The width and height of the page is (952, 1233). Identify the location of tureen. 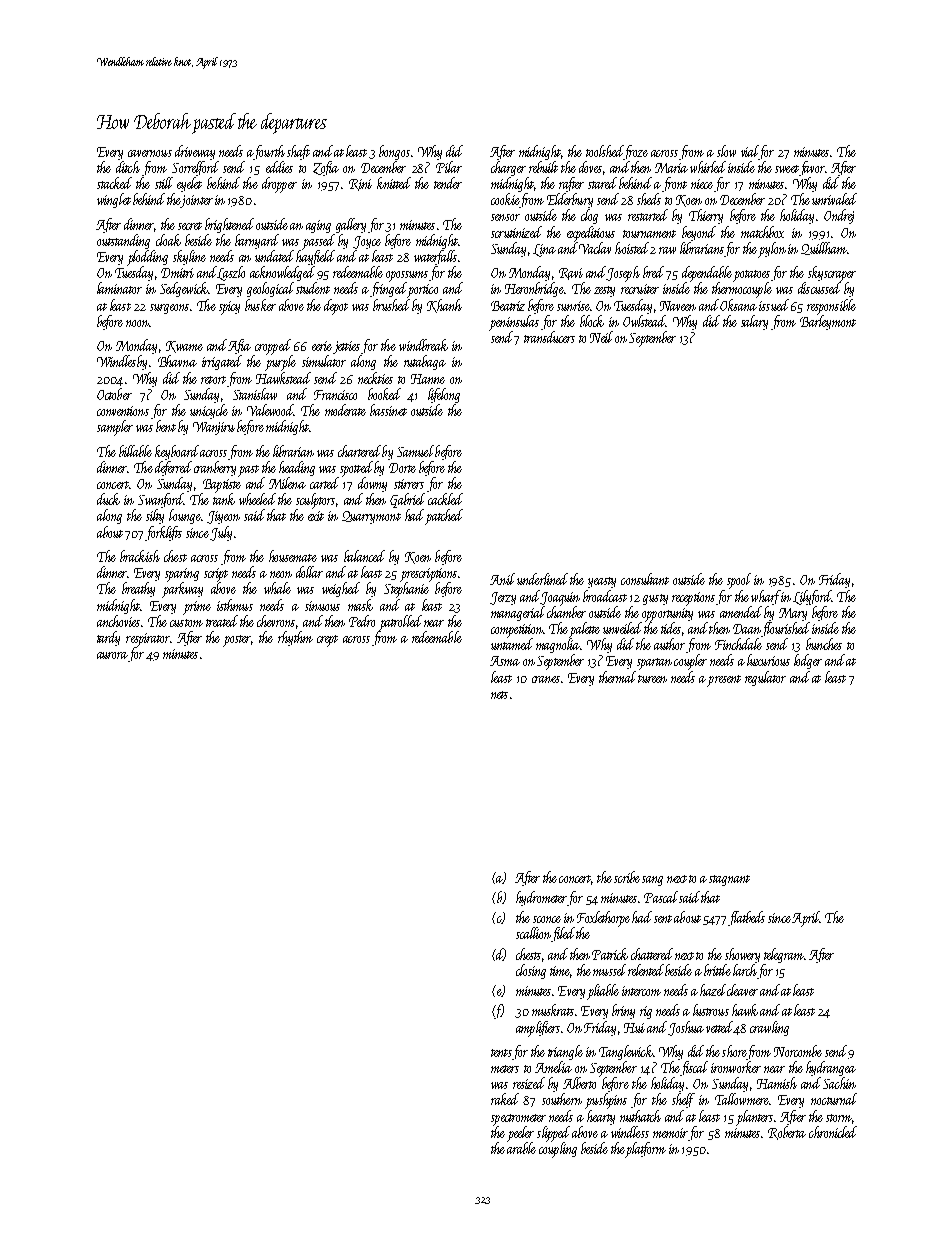
(652, 679).
